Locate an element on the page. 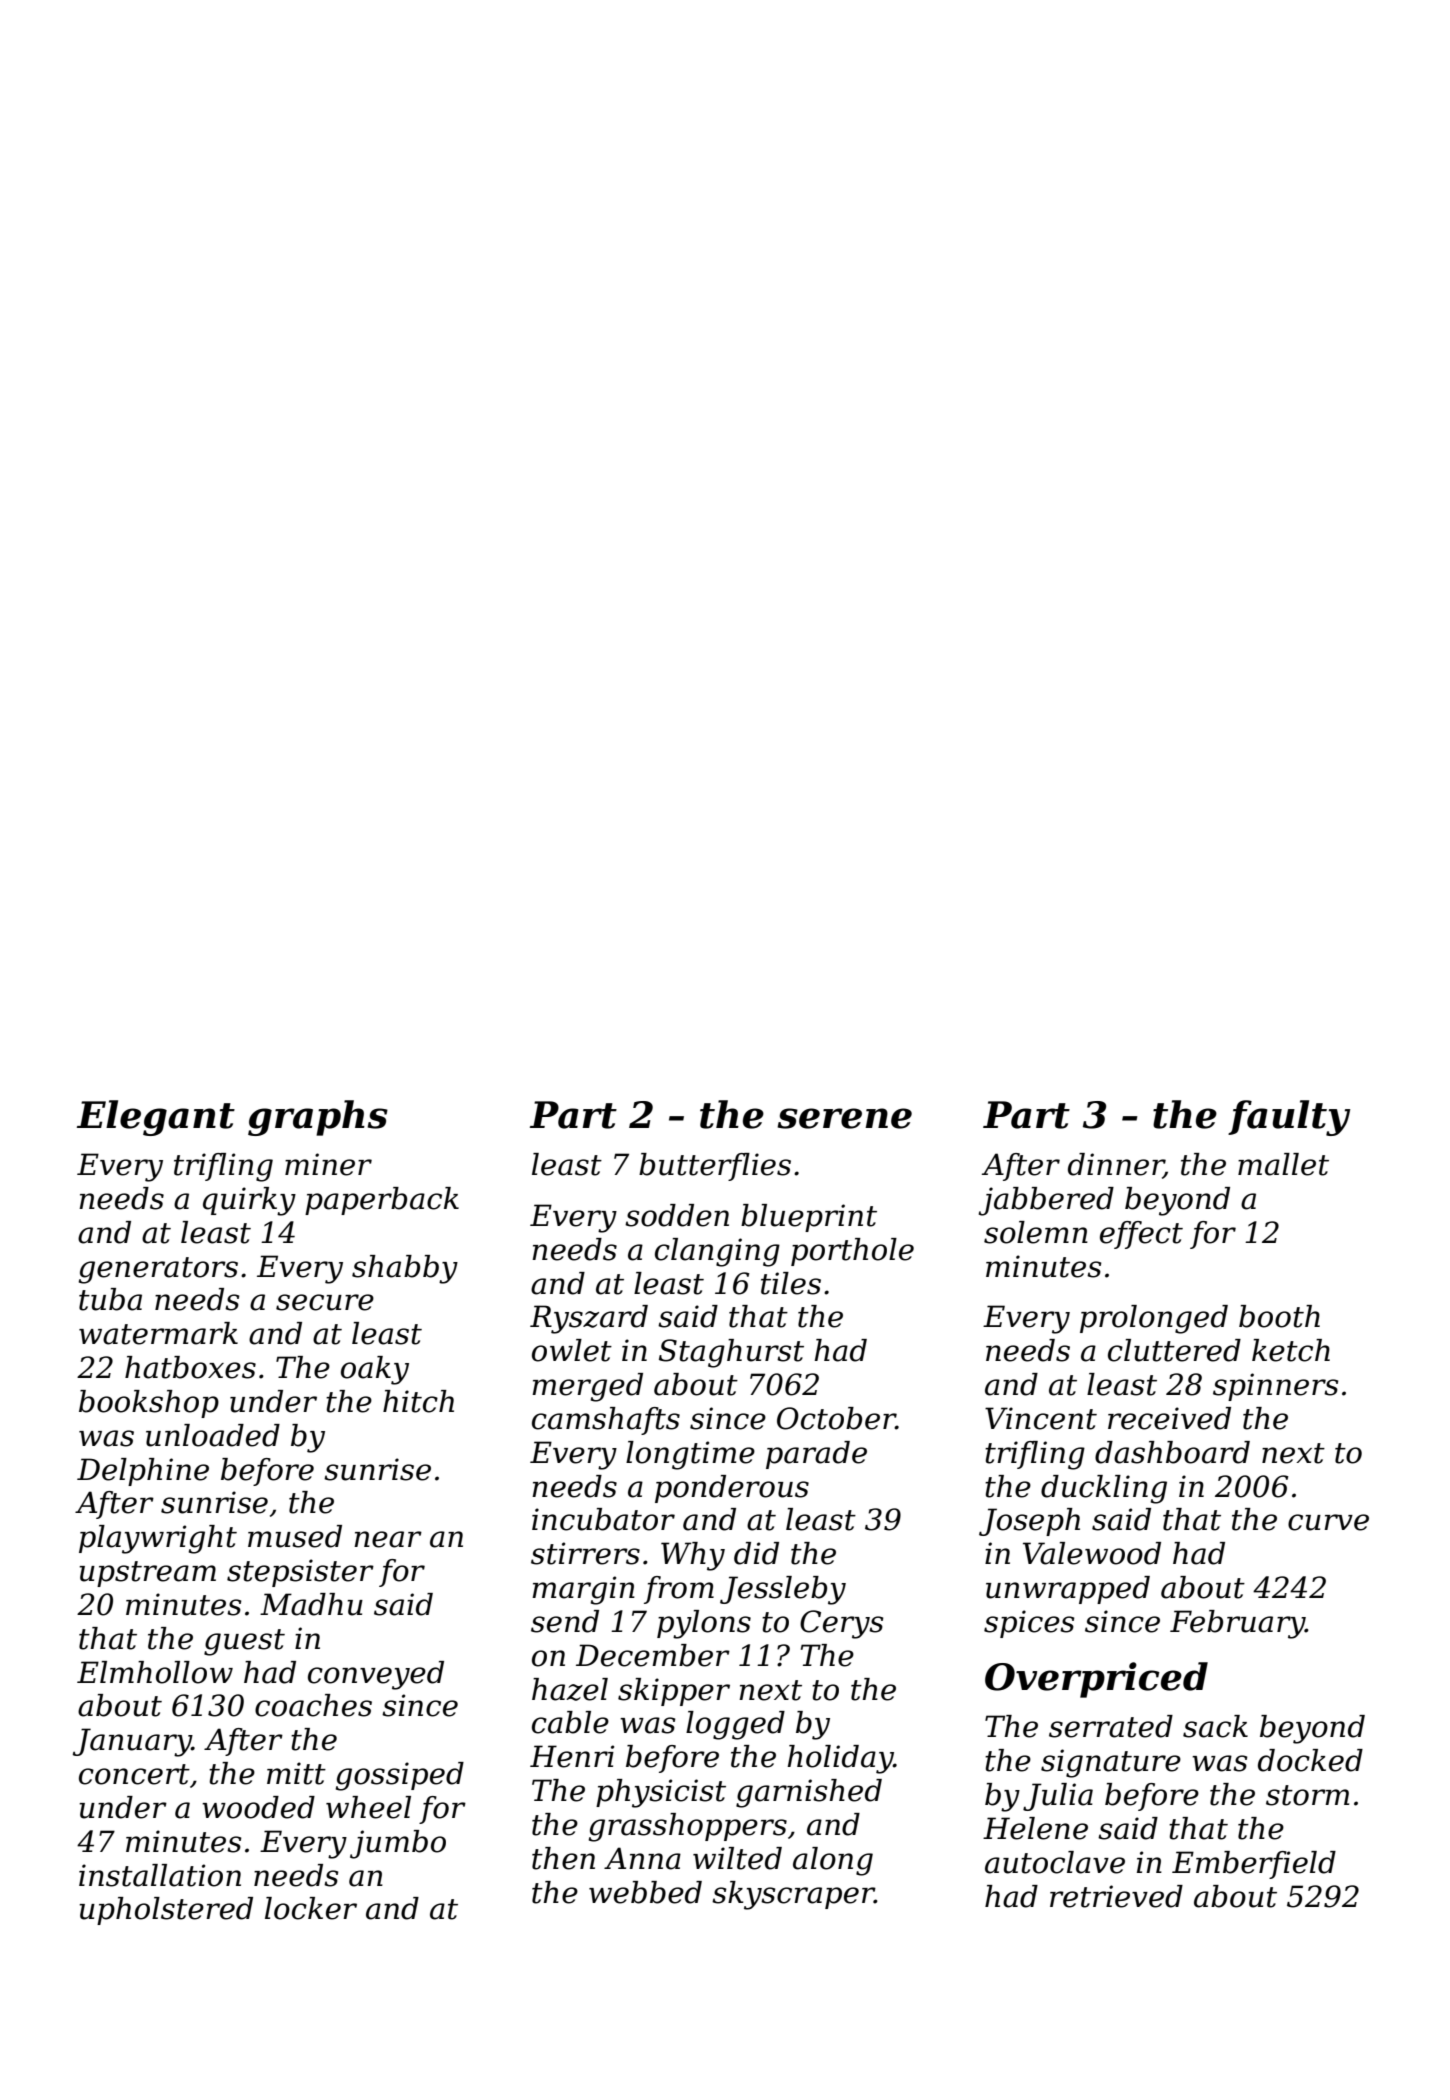 The width and height of the page is (1450, 2100). skipper is located at coordinates (674, 1692).
